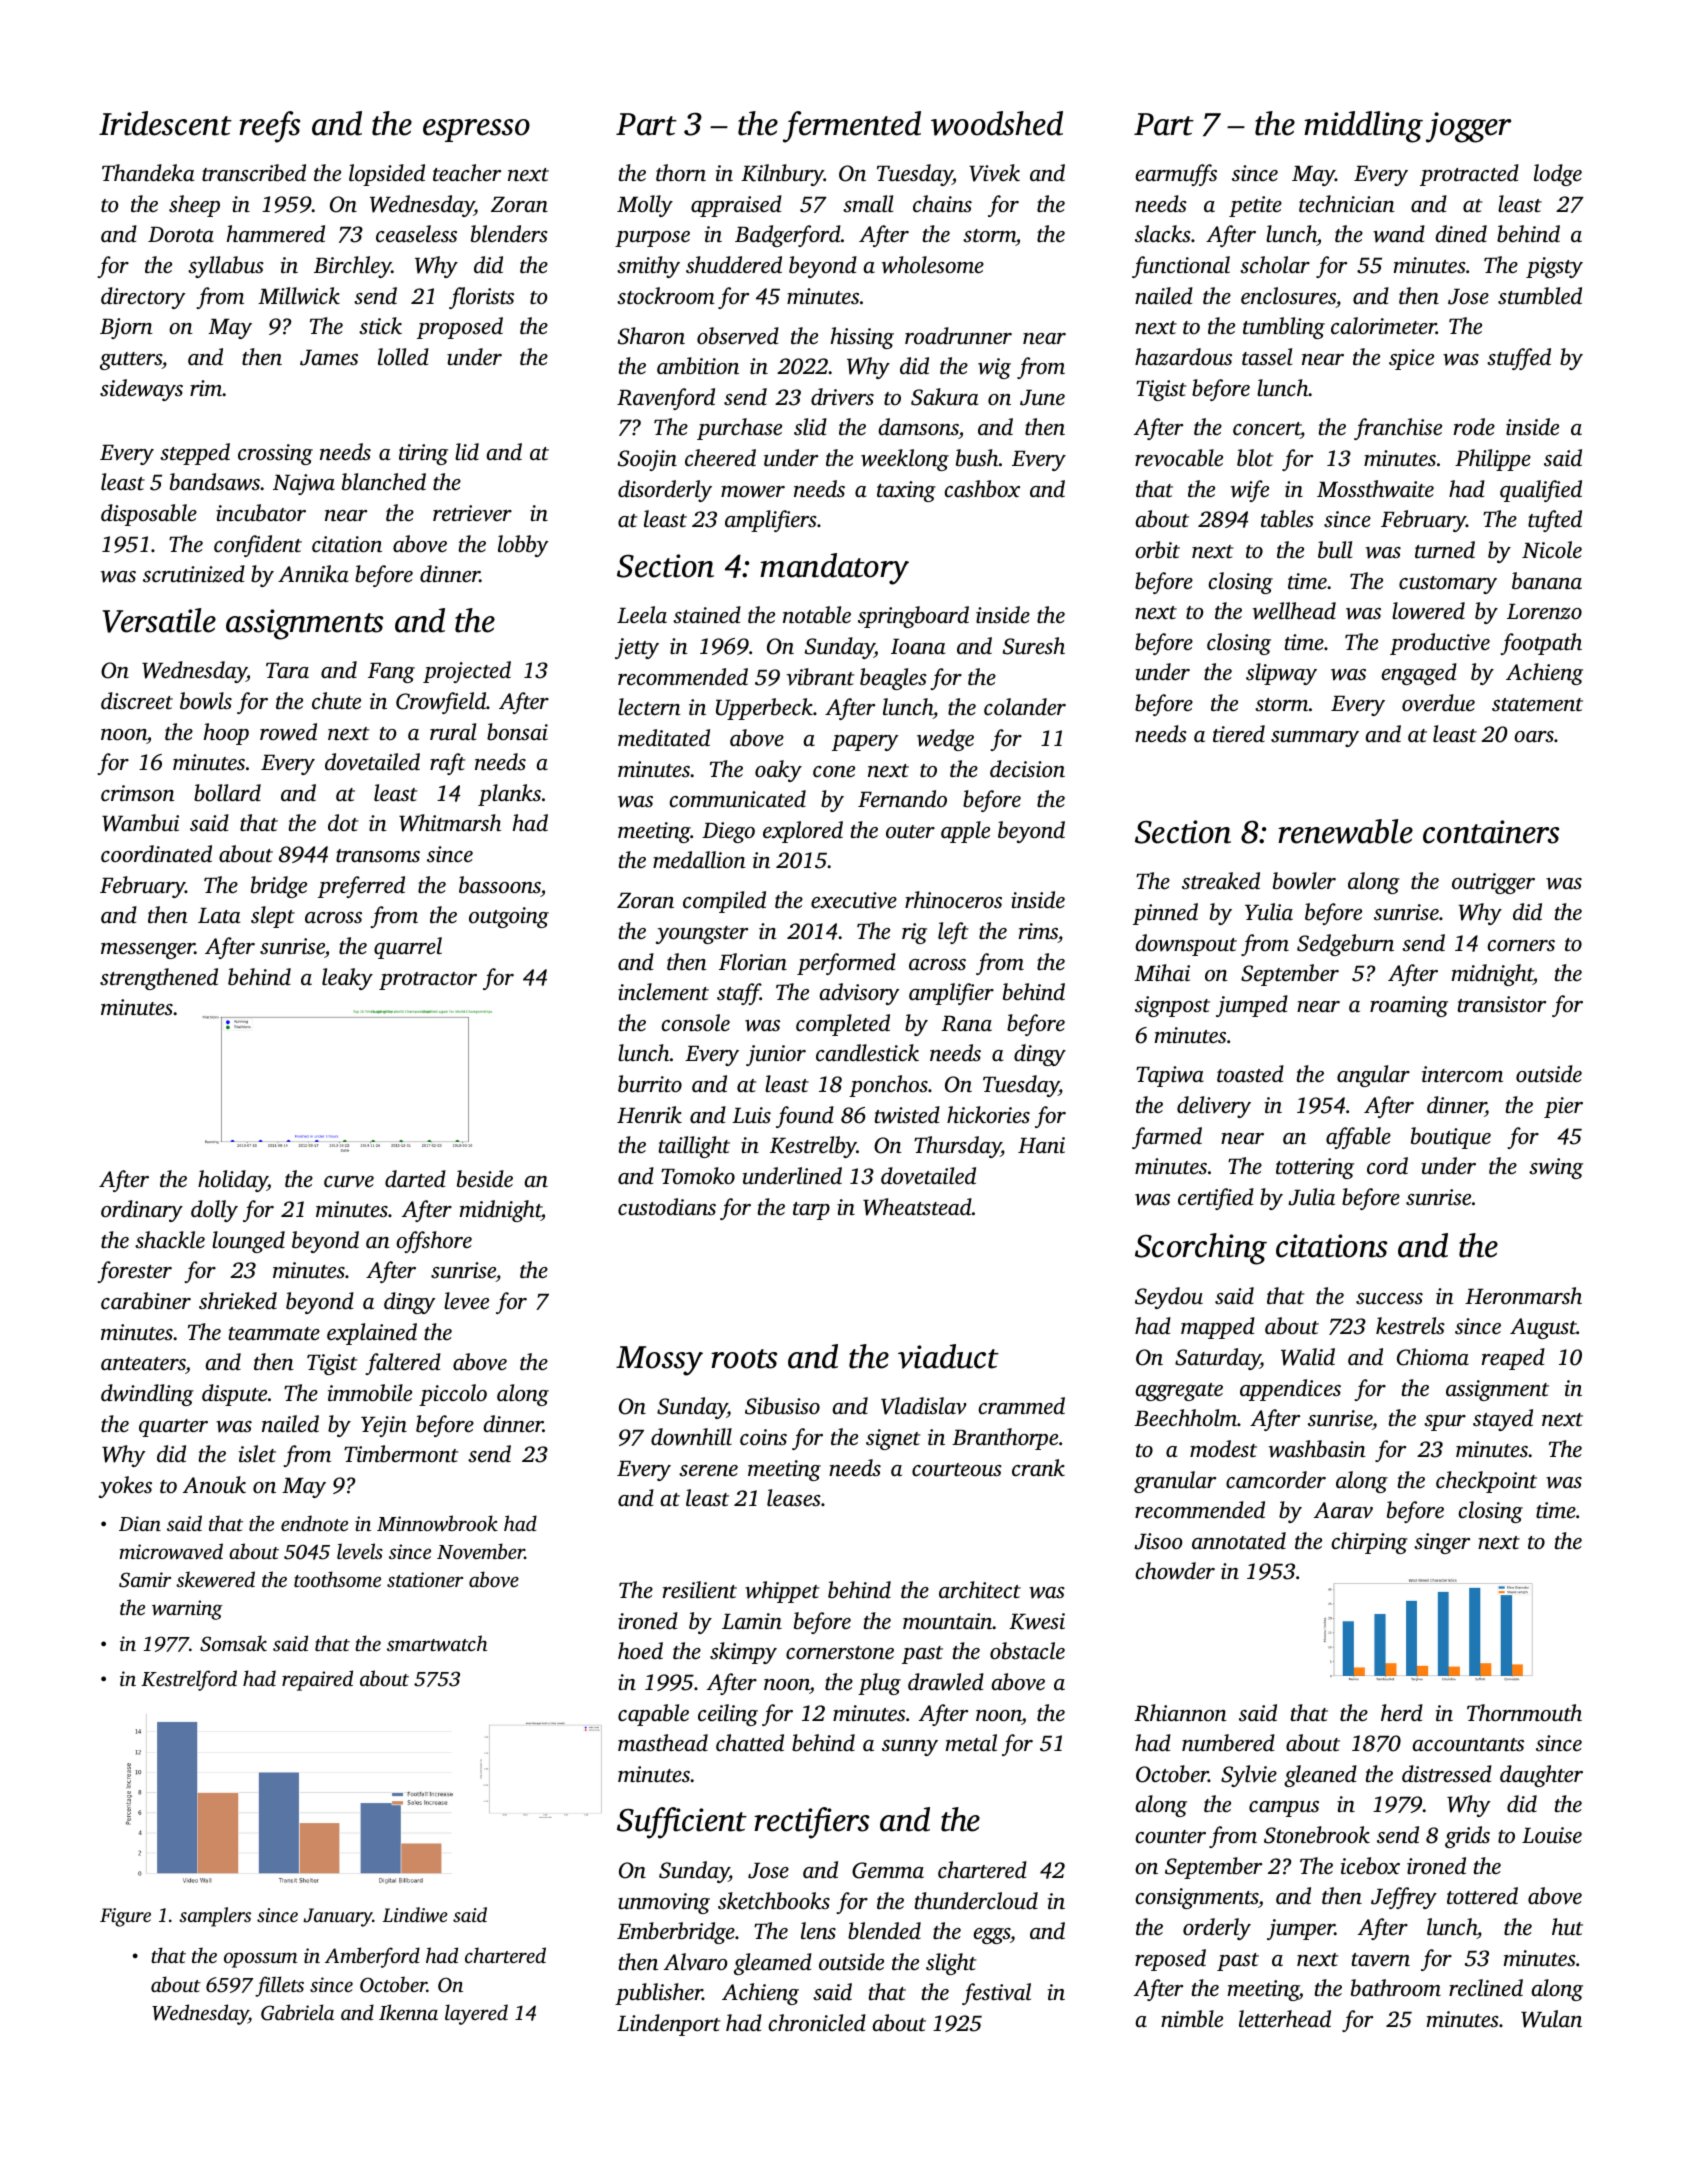  What do you see at coordinates (1267, 430) in the image?
I see `concert` at bounding box center [1267, 430].
